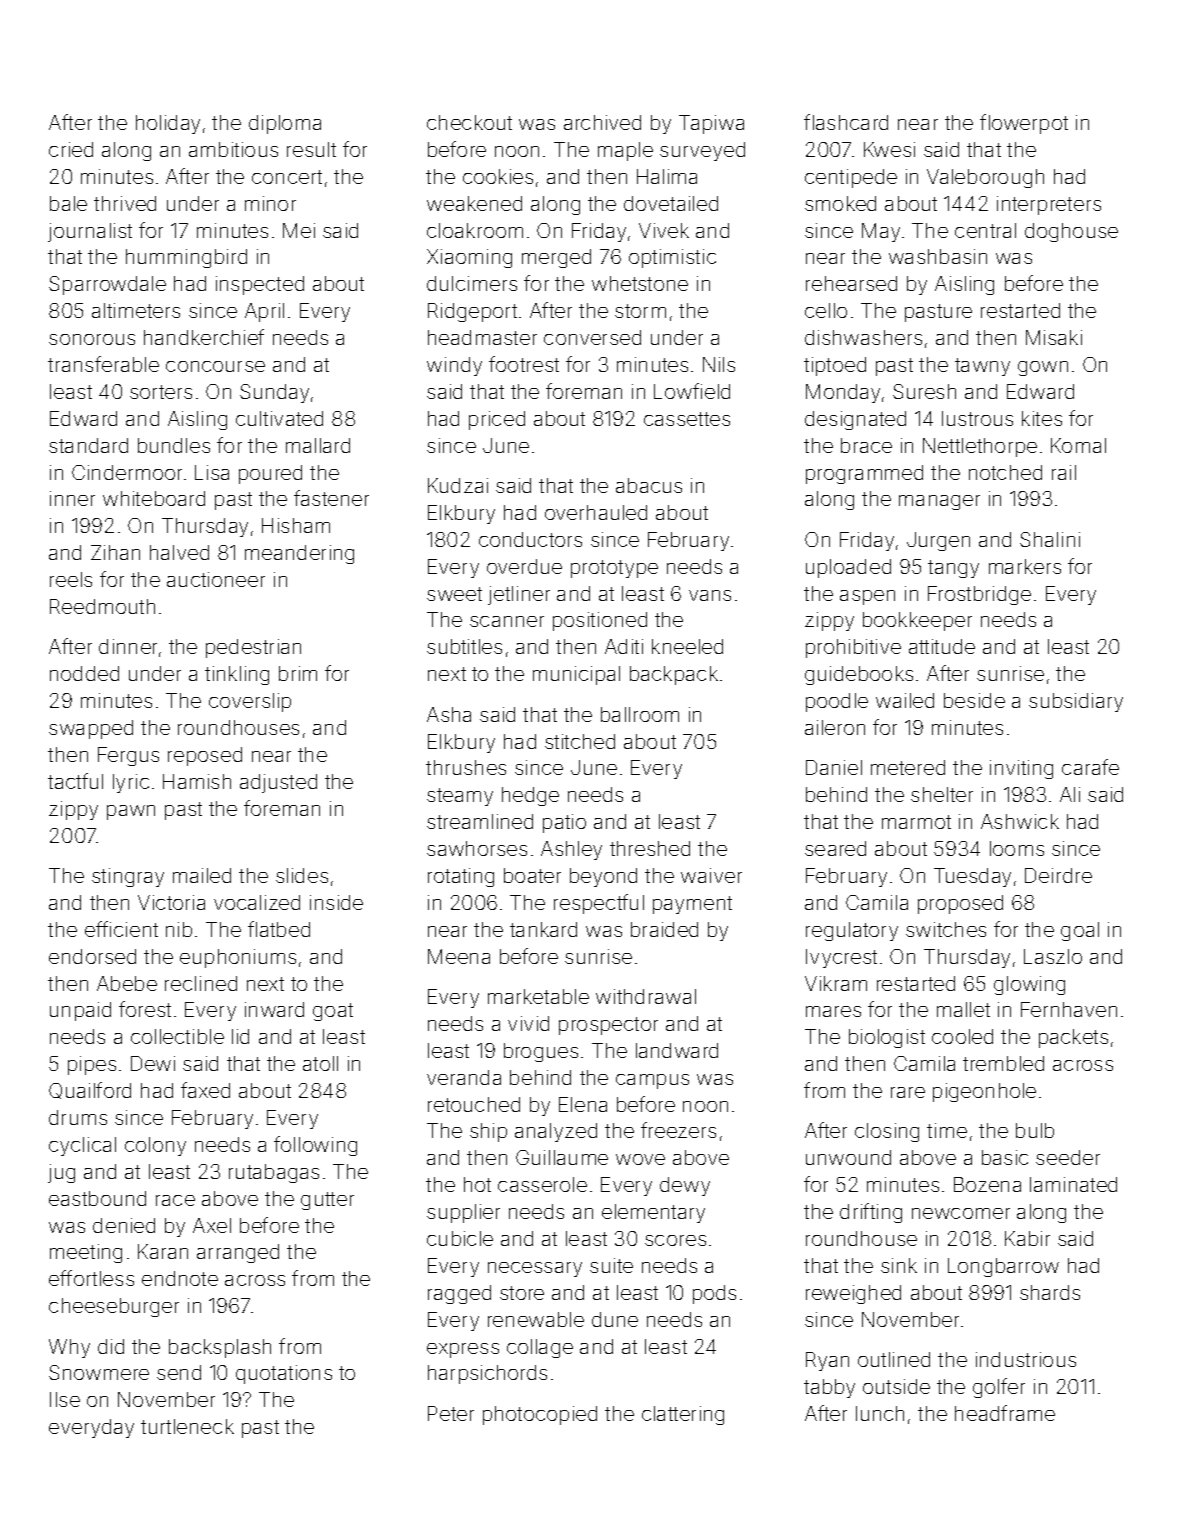  What do you see at coordinates (264, 312) in the screenshot?
I see `April` at bounding box center [264, 312].
